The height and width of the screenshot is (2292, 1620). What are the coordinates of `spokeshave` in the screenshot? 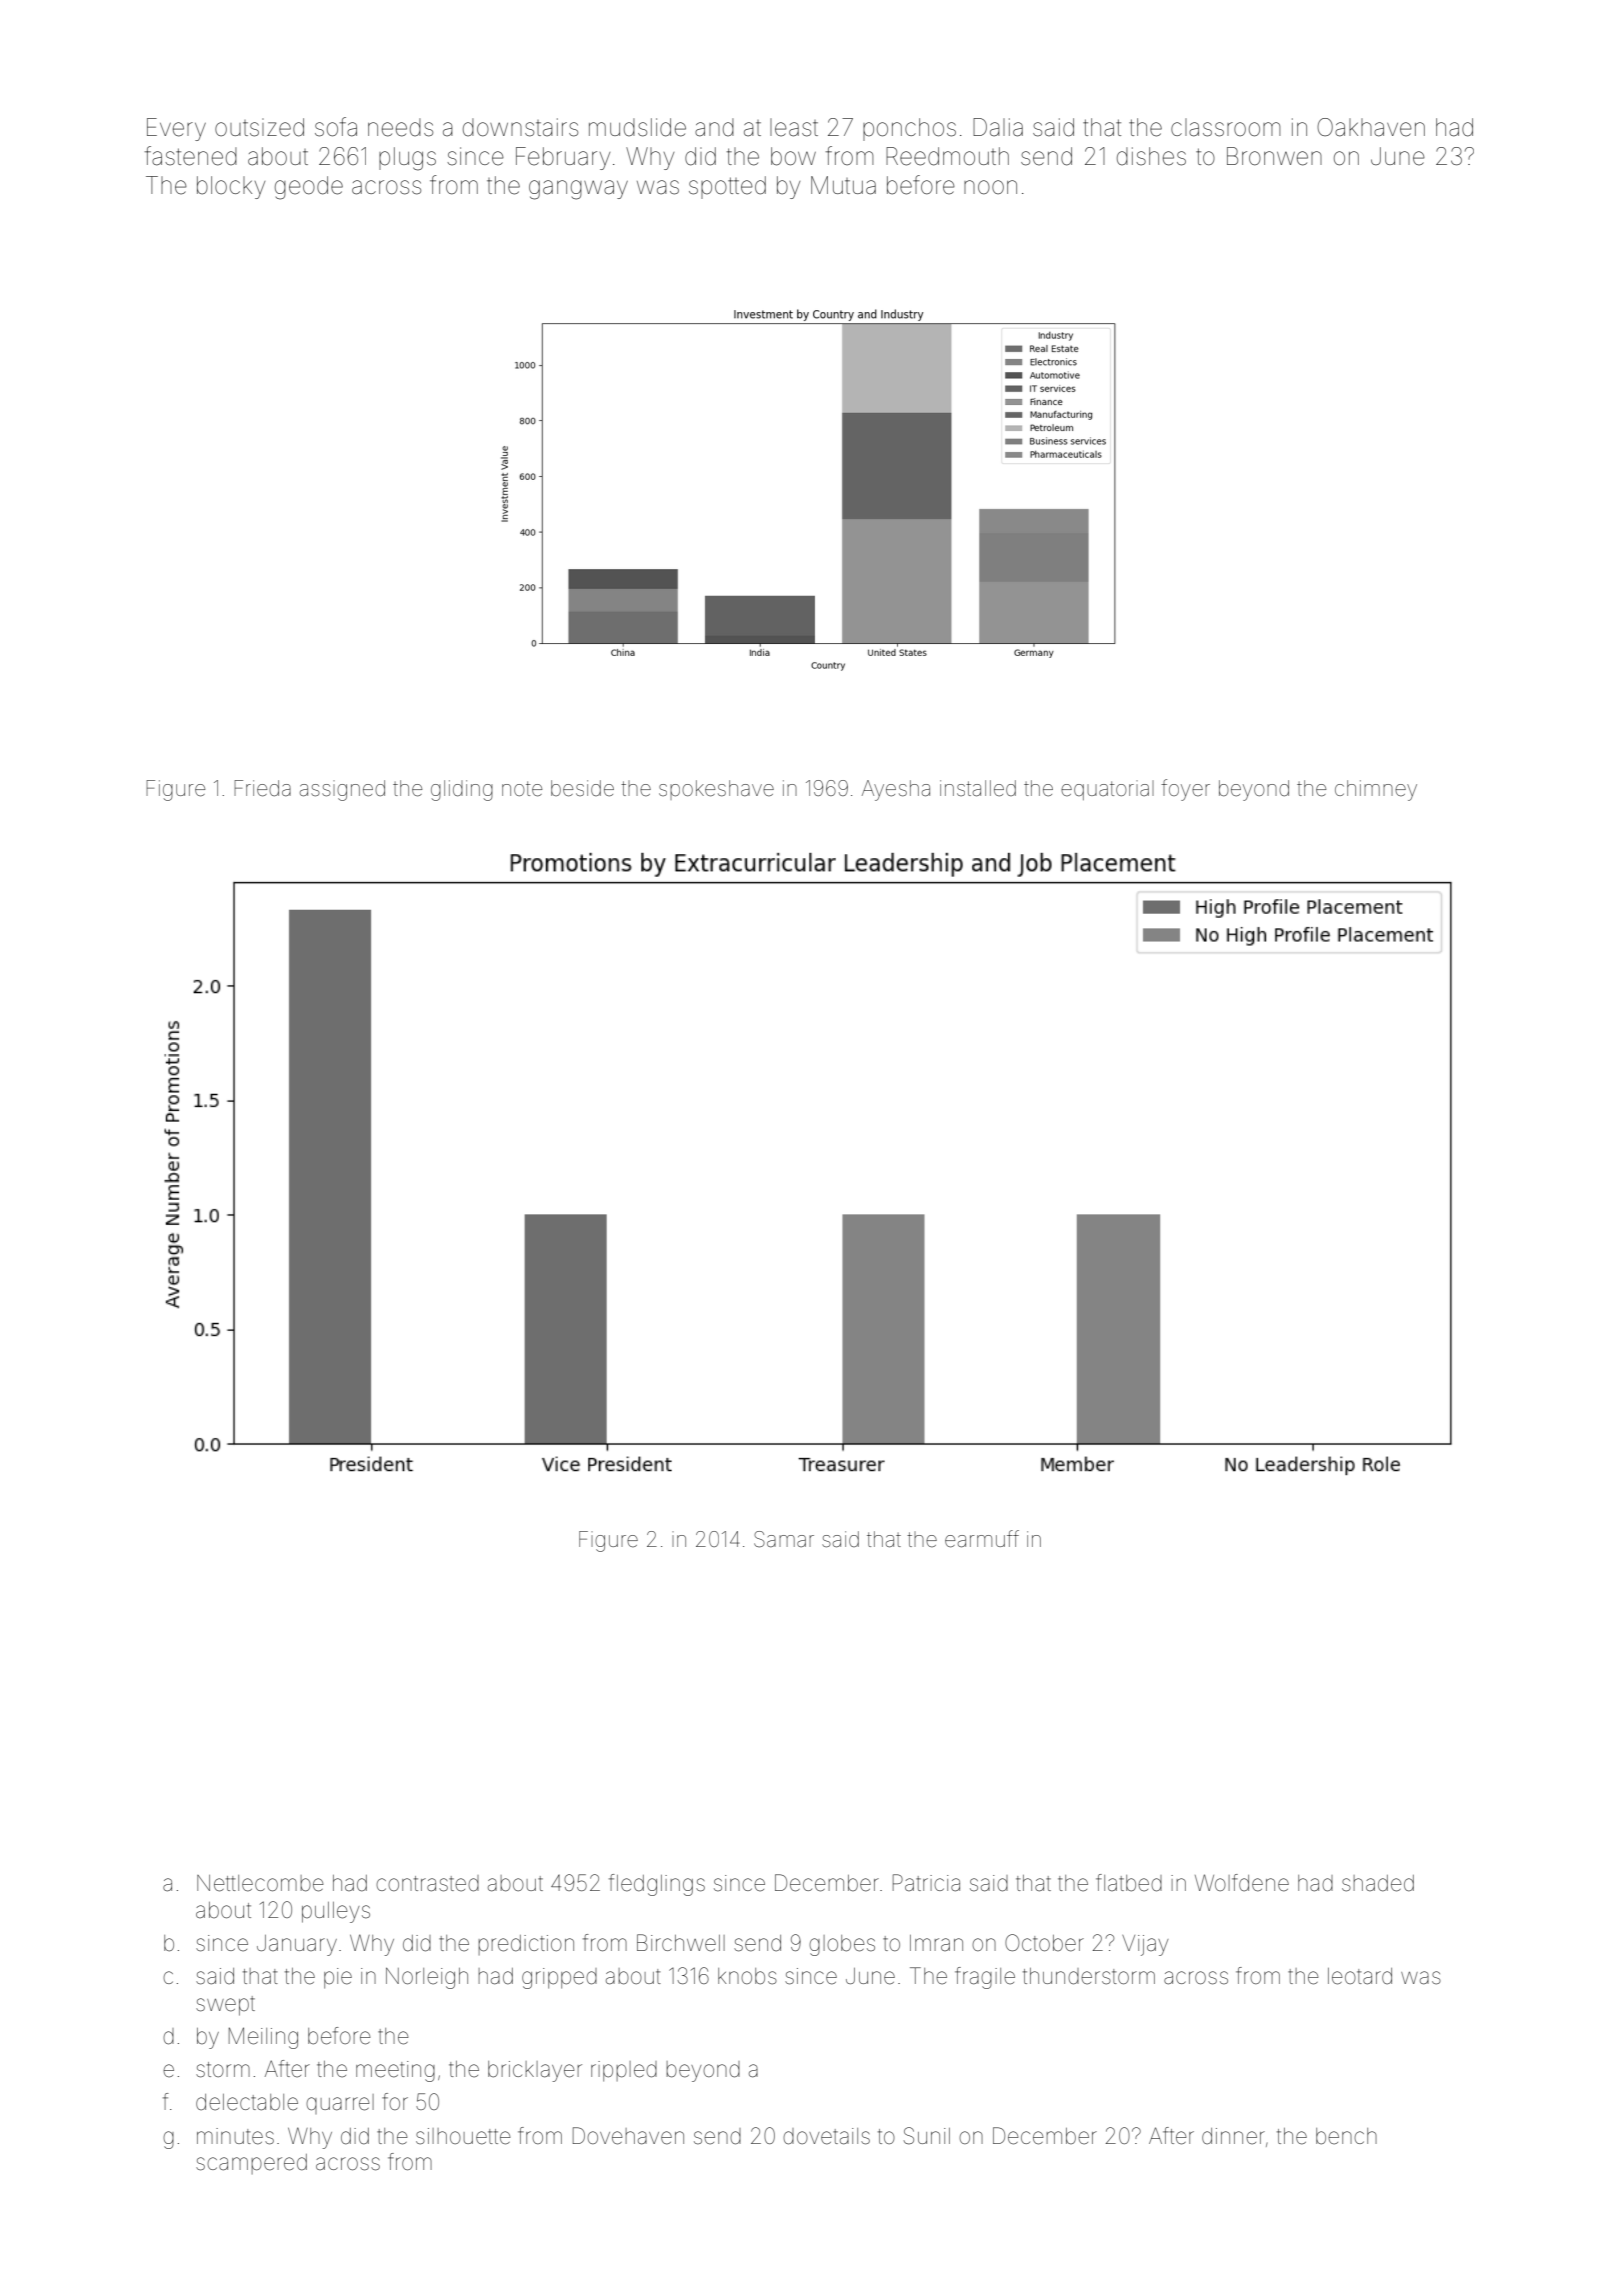 It's located at (716, 790).
